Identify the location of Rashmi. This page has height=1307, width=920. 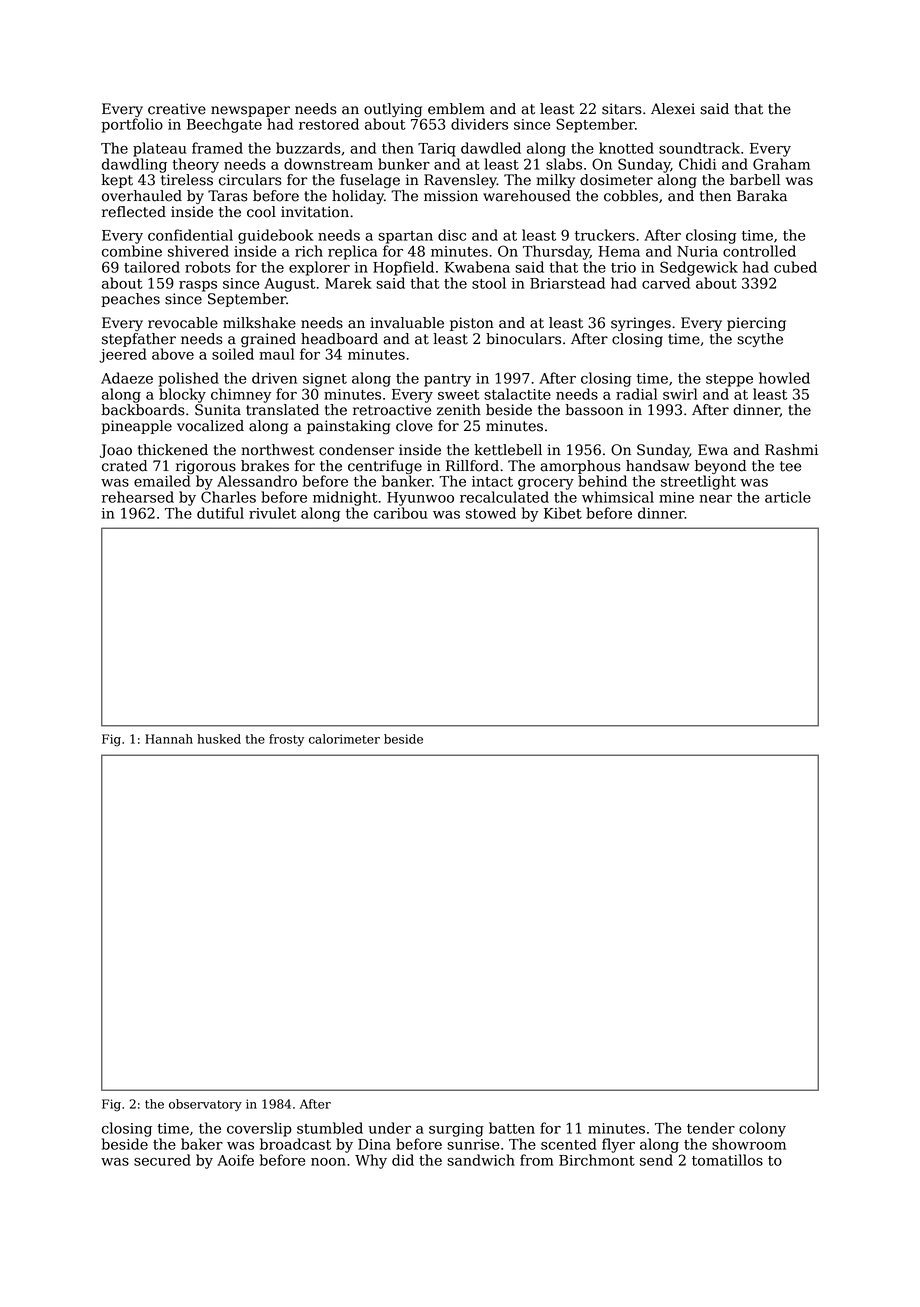
(791, 450).
